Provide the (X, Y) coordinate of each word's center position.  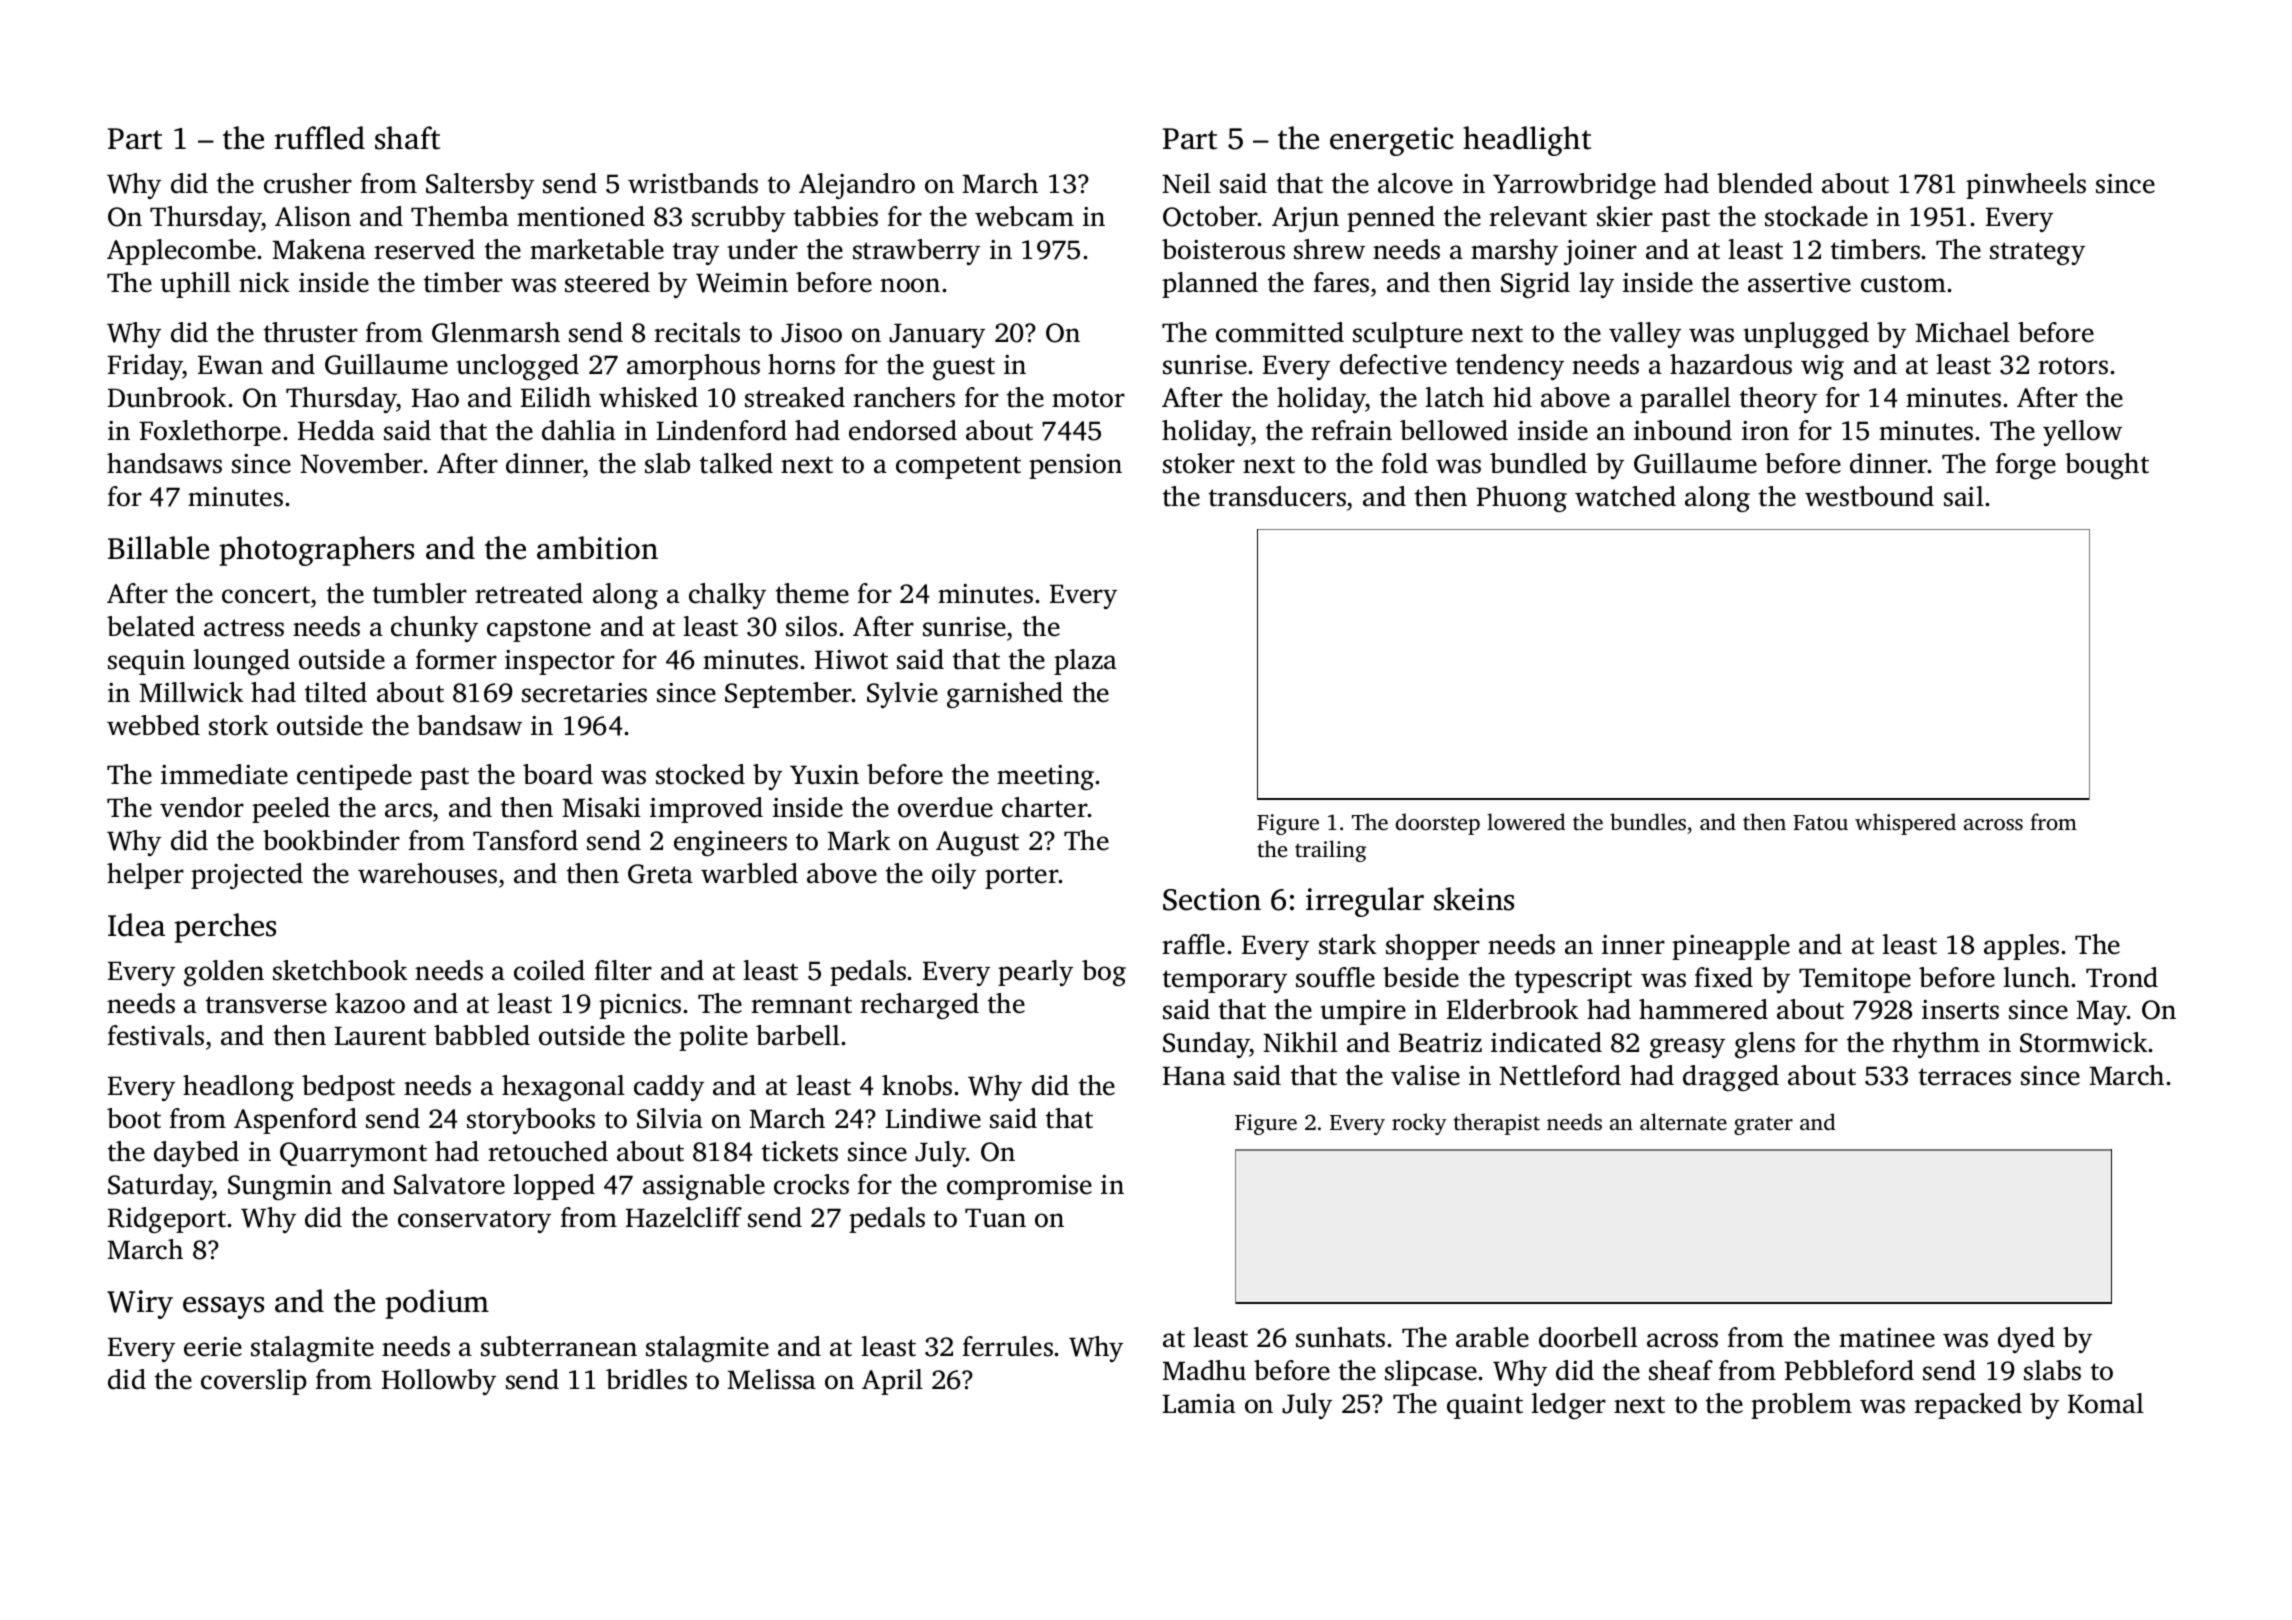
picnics (640, 1006)
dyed (2026, 1340)
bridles (646, 1379)
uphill (196, 285)
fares (1341, 282)
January (937, 335)
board (558, 774)
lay (1596, 285)
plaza (1085, 662)
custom (1903, 284)
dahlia (579, 430)
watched (1625, 496)
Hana (1194, 1076)
